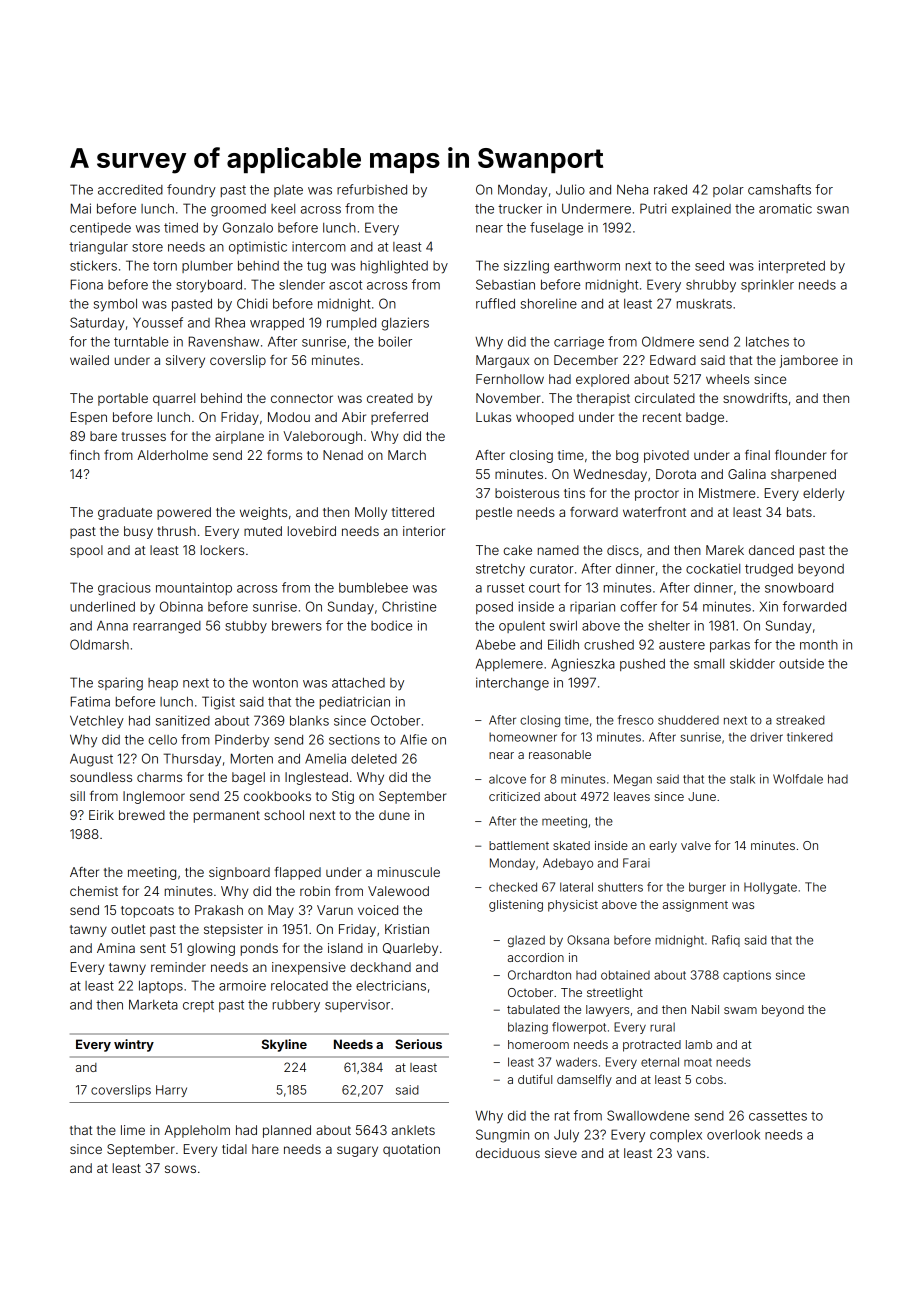  I want to click on Christine, so click(409, 606).
